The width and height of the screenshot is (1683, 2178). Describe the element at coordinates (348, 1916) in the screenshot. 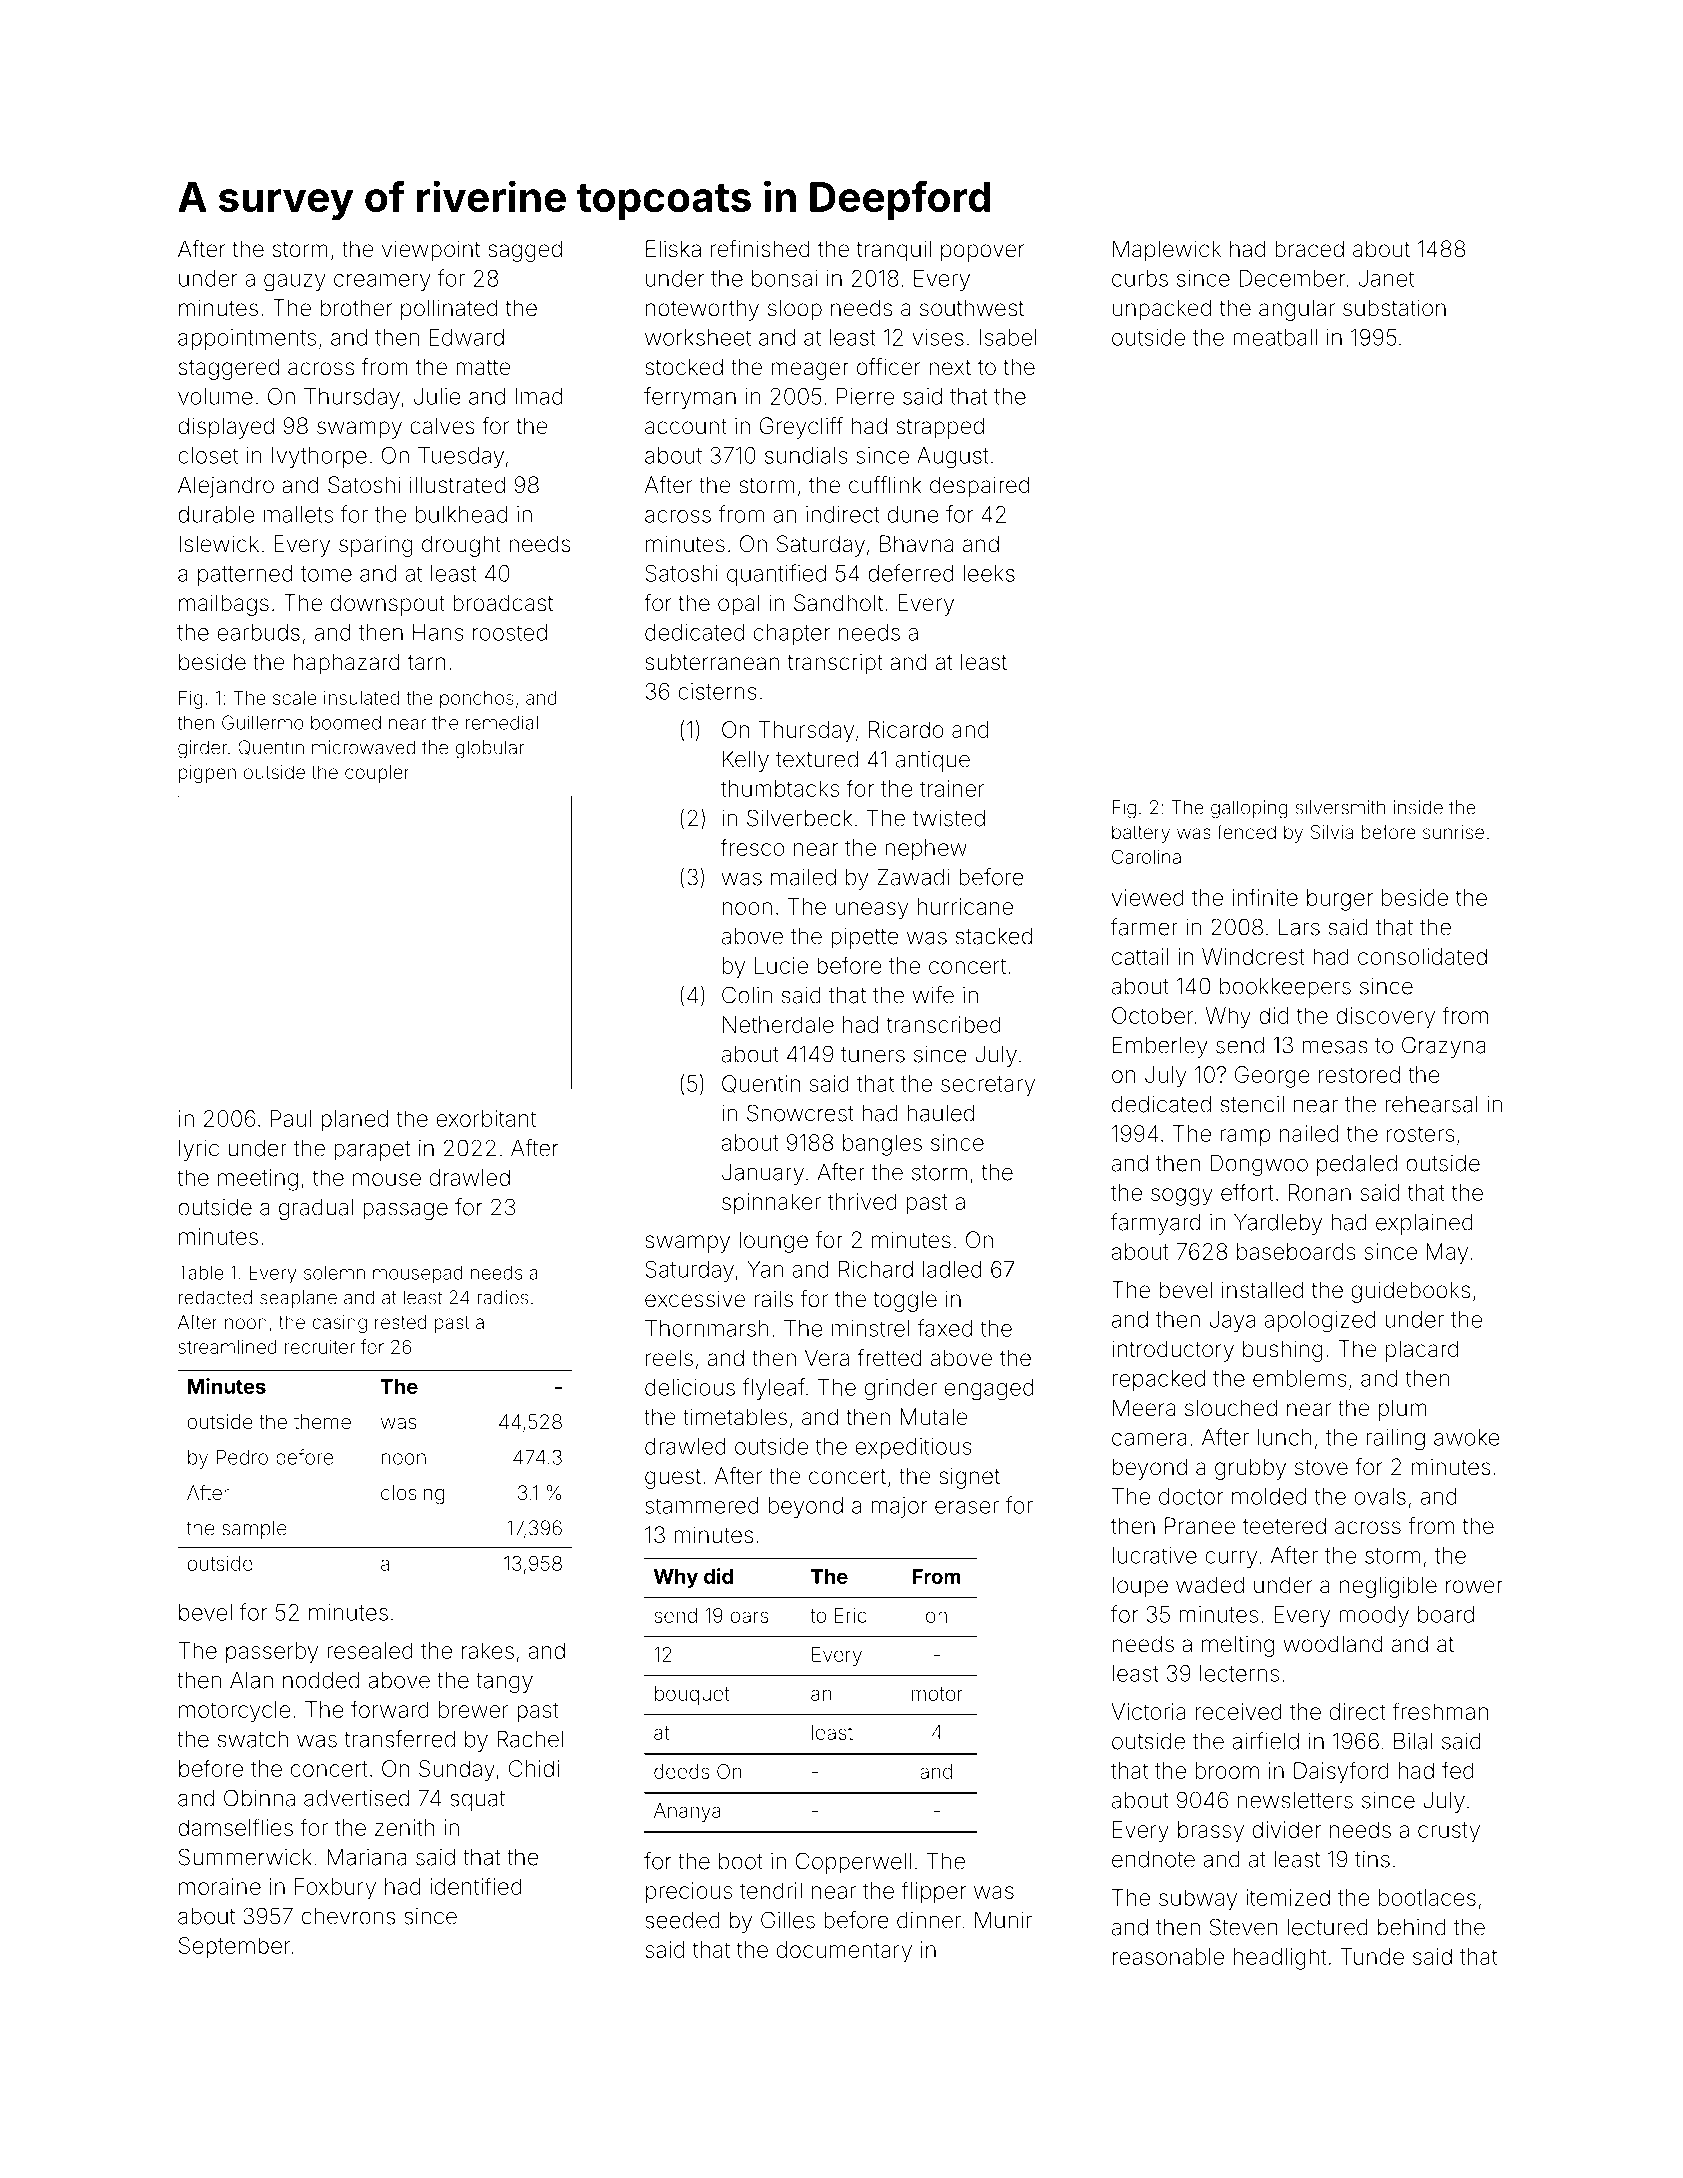

I see `chevrons` at that location.
